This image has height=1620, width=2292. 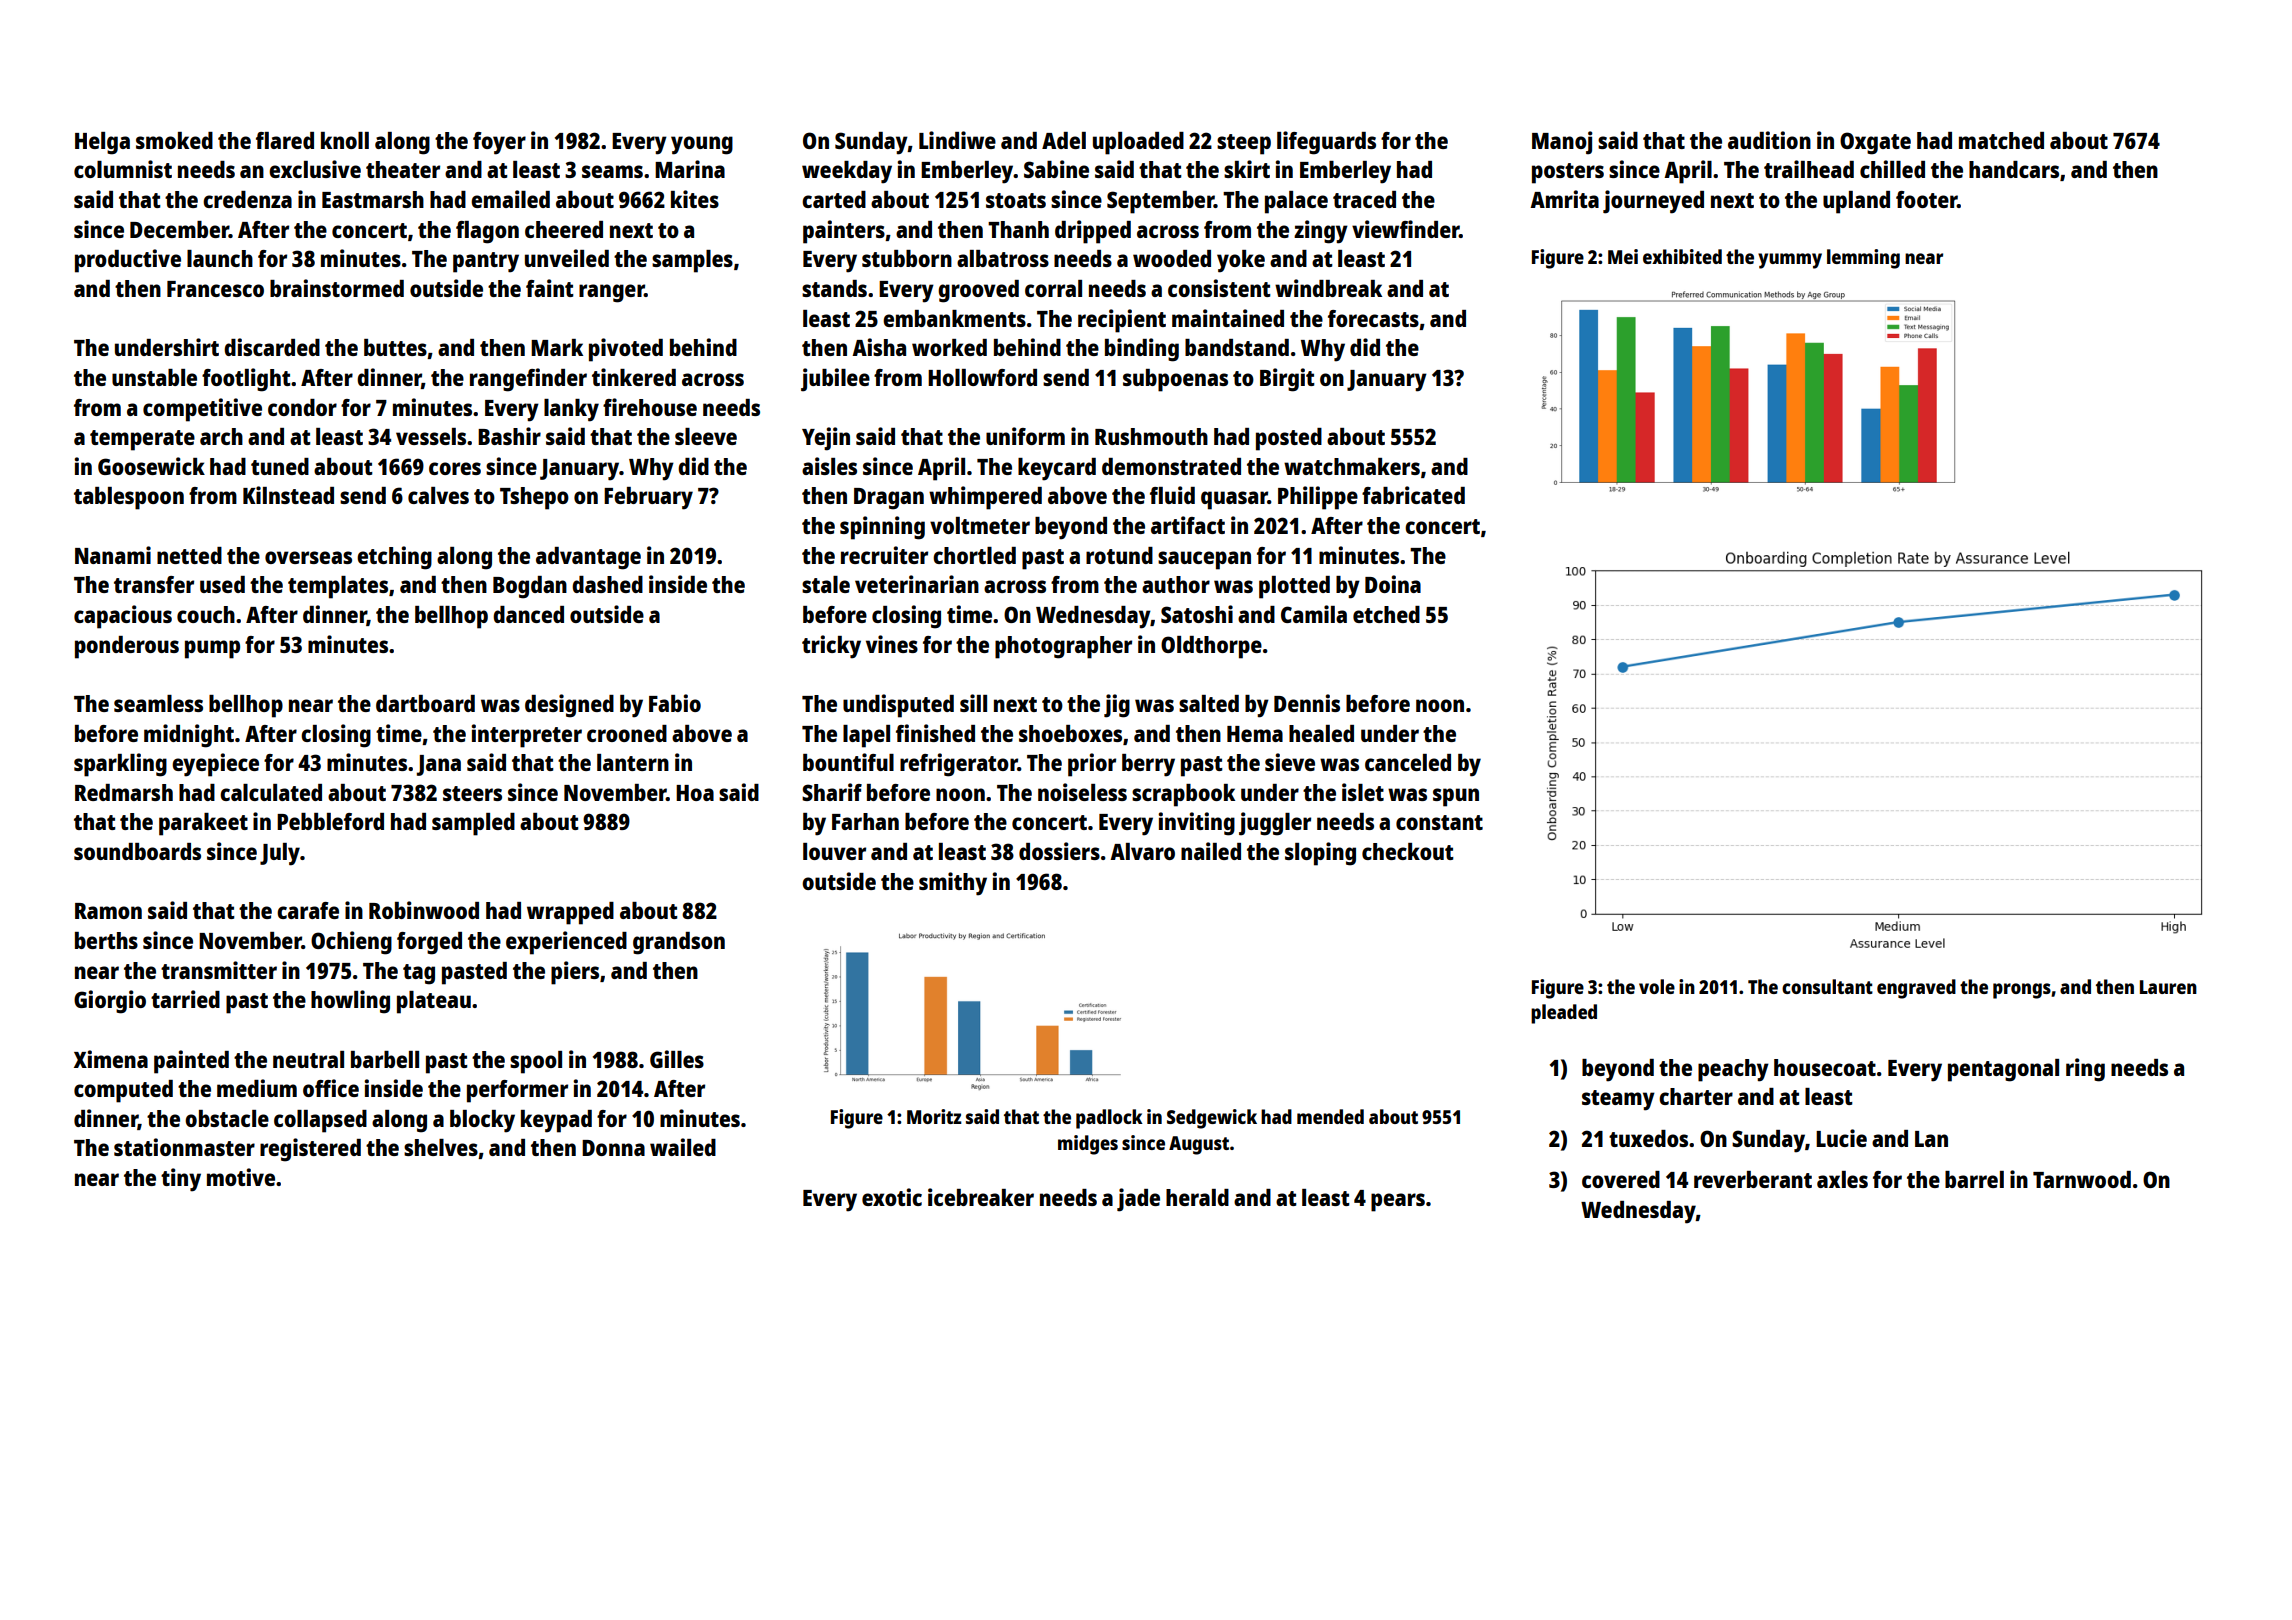 What do you see at coordinates (1018, 229) in the image?
I see `Thanh` at bounding box center [1018, 229].
